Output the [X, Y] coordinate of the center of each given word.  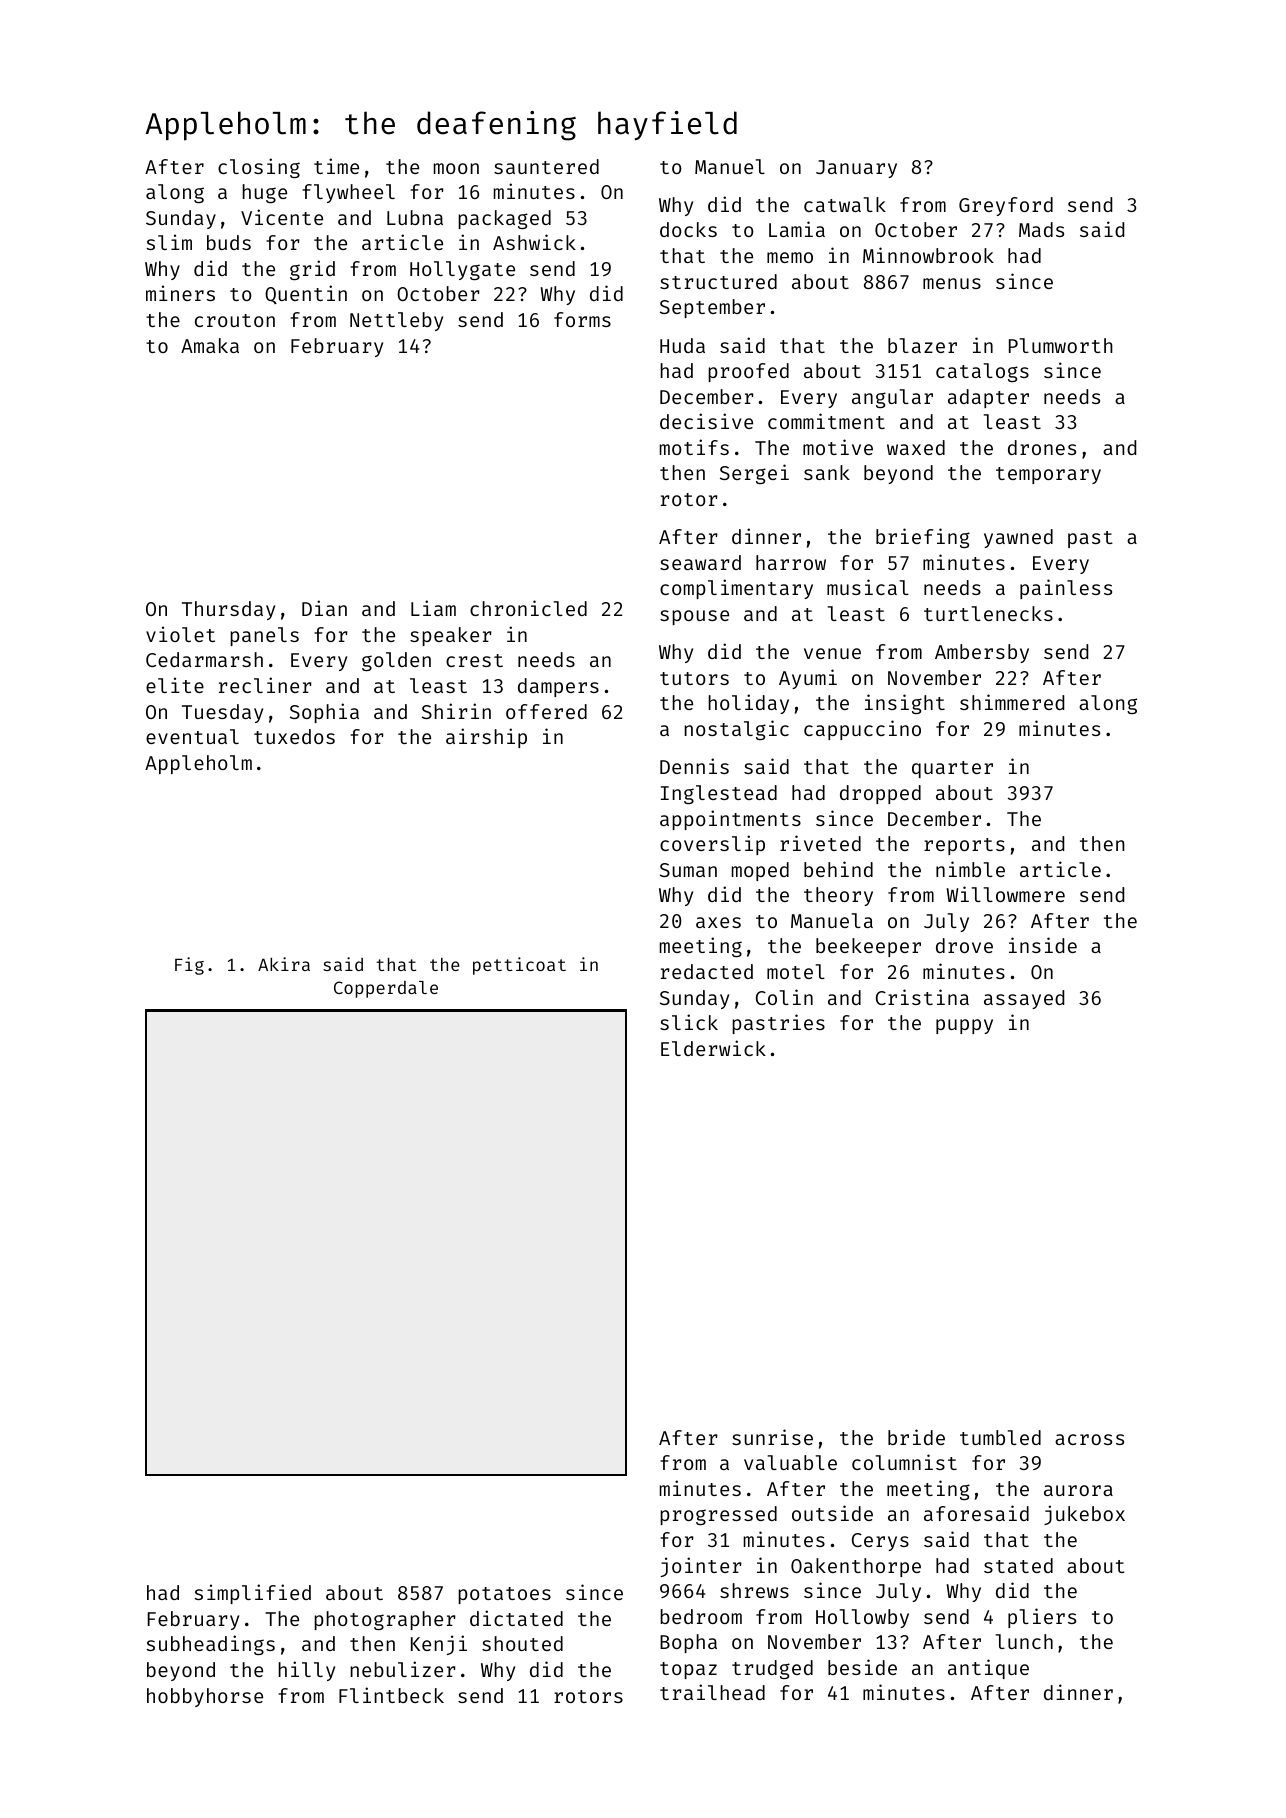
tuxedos [294, 736]
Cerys [880, 1542]
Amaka [210, 345]
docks [688, 229]
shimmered [1012, 702]
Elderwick [713, 1048]
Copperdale [386, 989]
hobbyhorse [205, 1697]
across [1089, 1439]
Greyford [1006, 206]
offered [546, 711]
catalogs [982, 372]
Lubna [415, 217]
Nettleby [396, 321]
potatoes [504, 1595]
